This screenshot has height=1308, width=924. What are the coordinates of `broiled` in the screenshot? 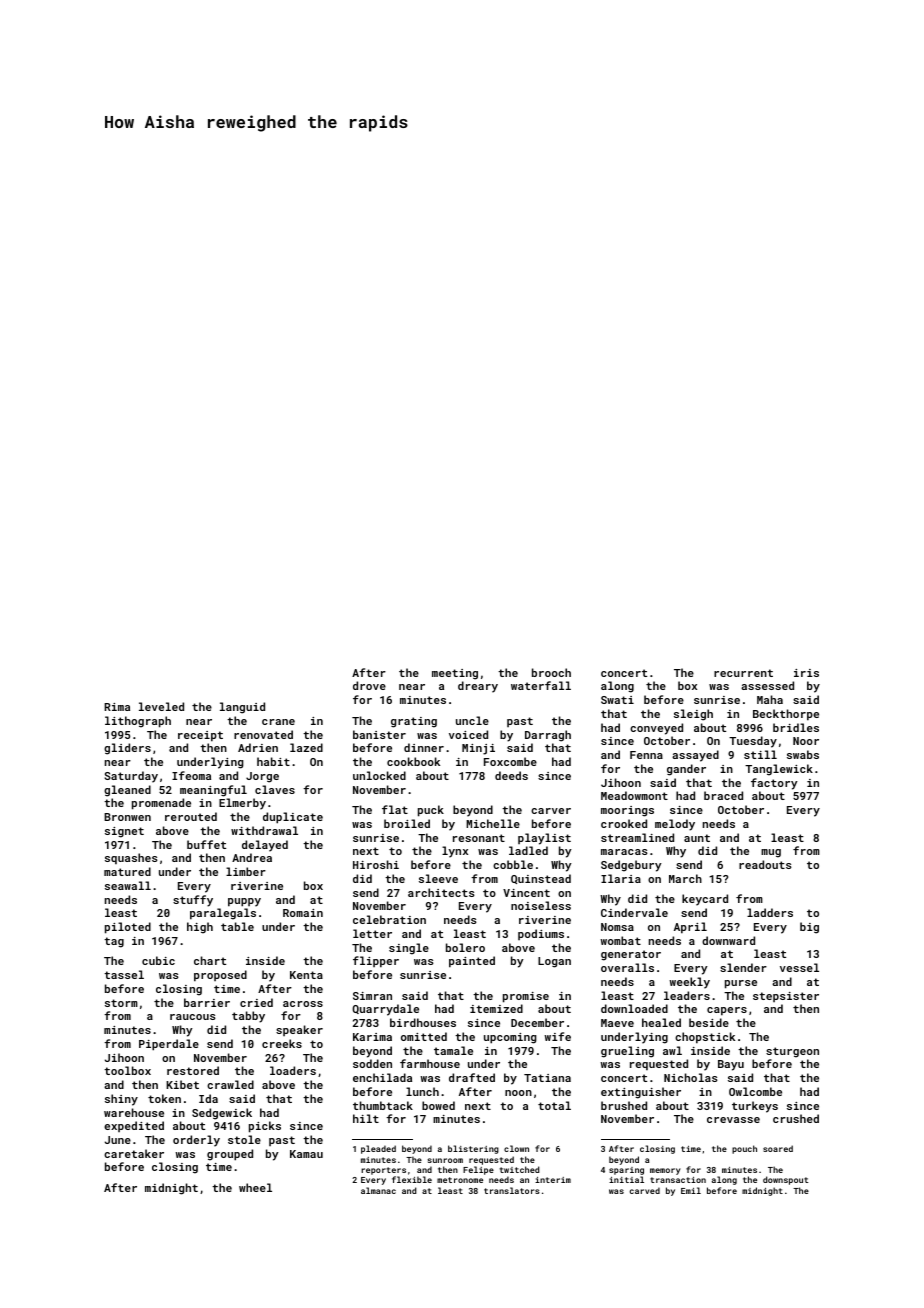 It's located at (407, 823).
